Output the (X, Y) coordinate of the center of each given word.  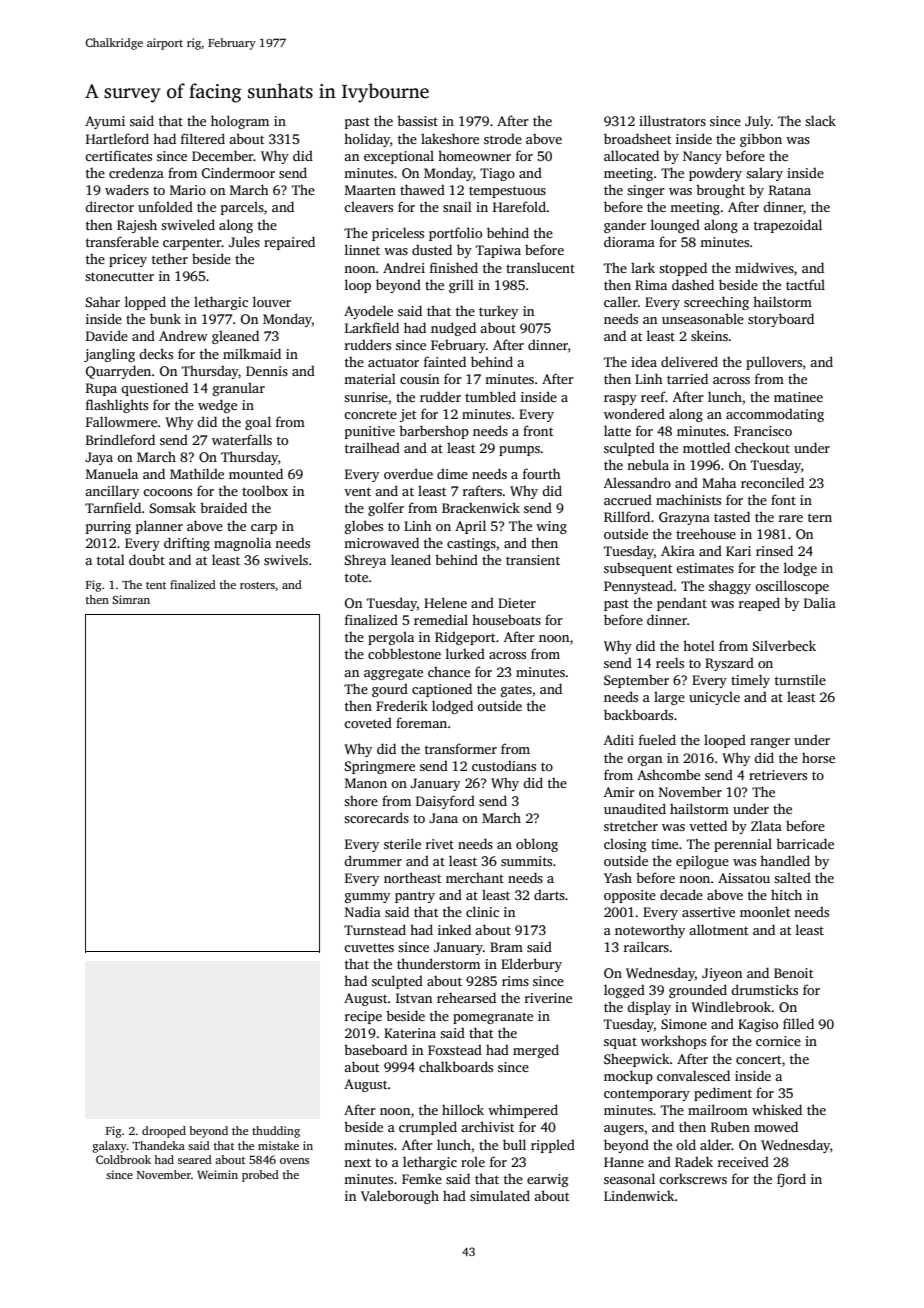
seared (195, 1159)
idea (644, 361)
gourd (390, 690)
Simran (131, 599)
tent (156, 585)
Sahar (103, 301)
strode (503, 138)
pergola (391, 638)
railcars (646, 946)
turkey (498, 312)
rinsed (774, 550)
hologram (240, 122)
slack (820, 120)
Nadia (363, 911)
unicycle (714, 698)
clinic (482, 911)
